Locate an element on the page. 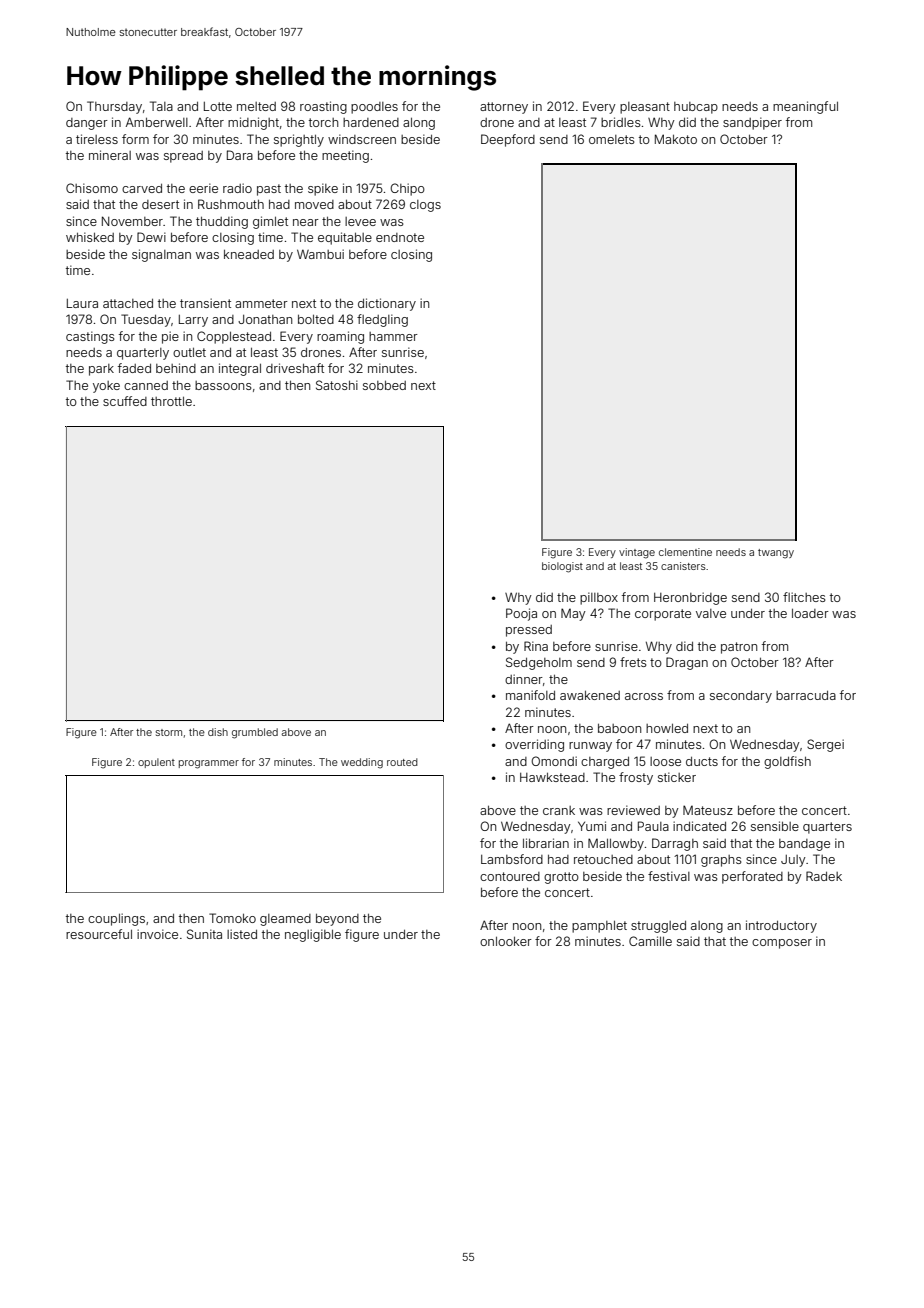 The image size is (924, 1308). opulent is located at coordinates (156, 763).
